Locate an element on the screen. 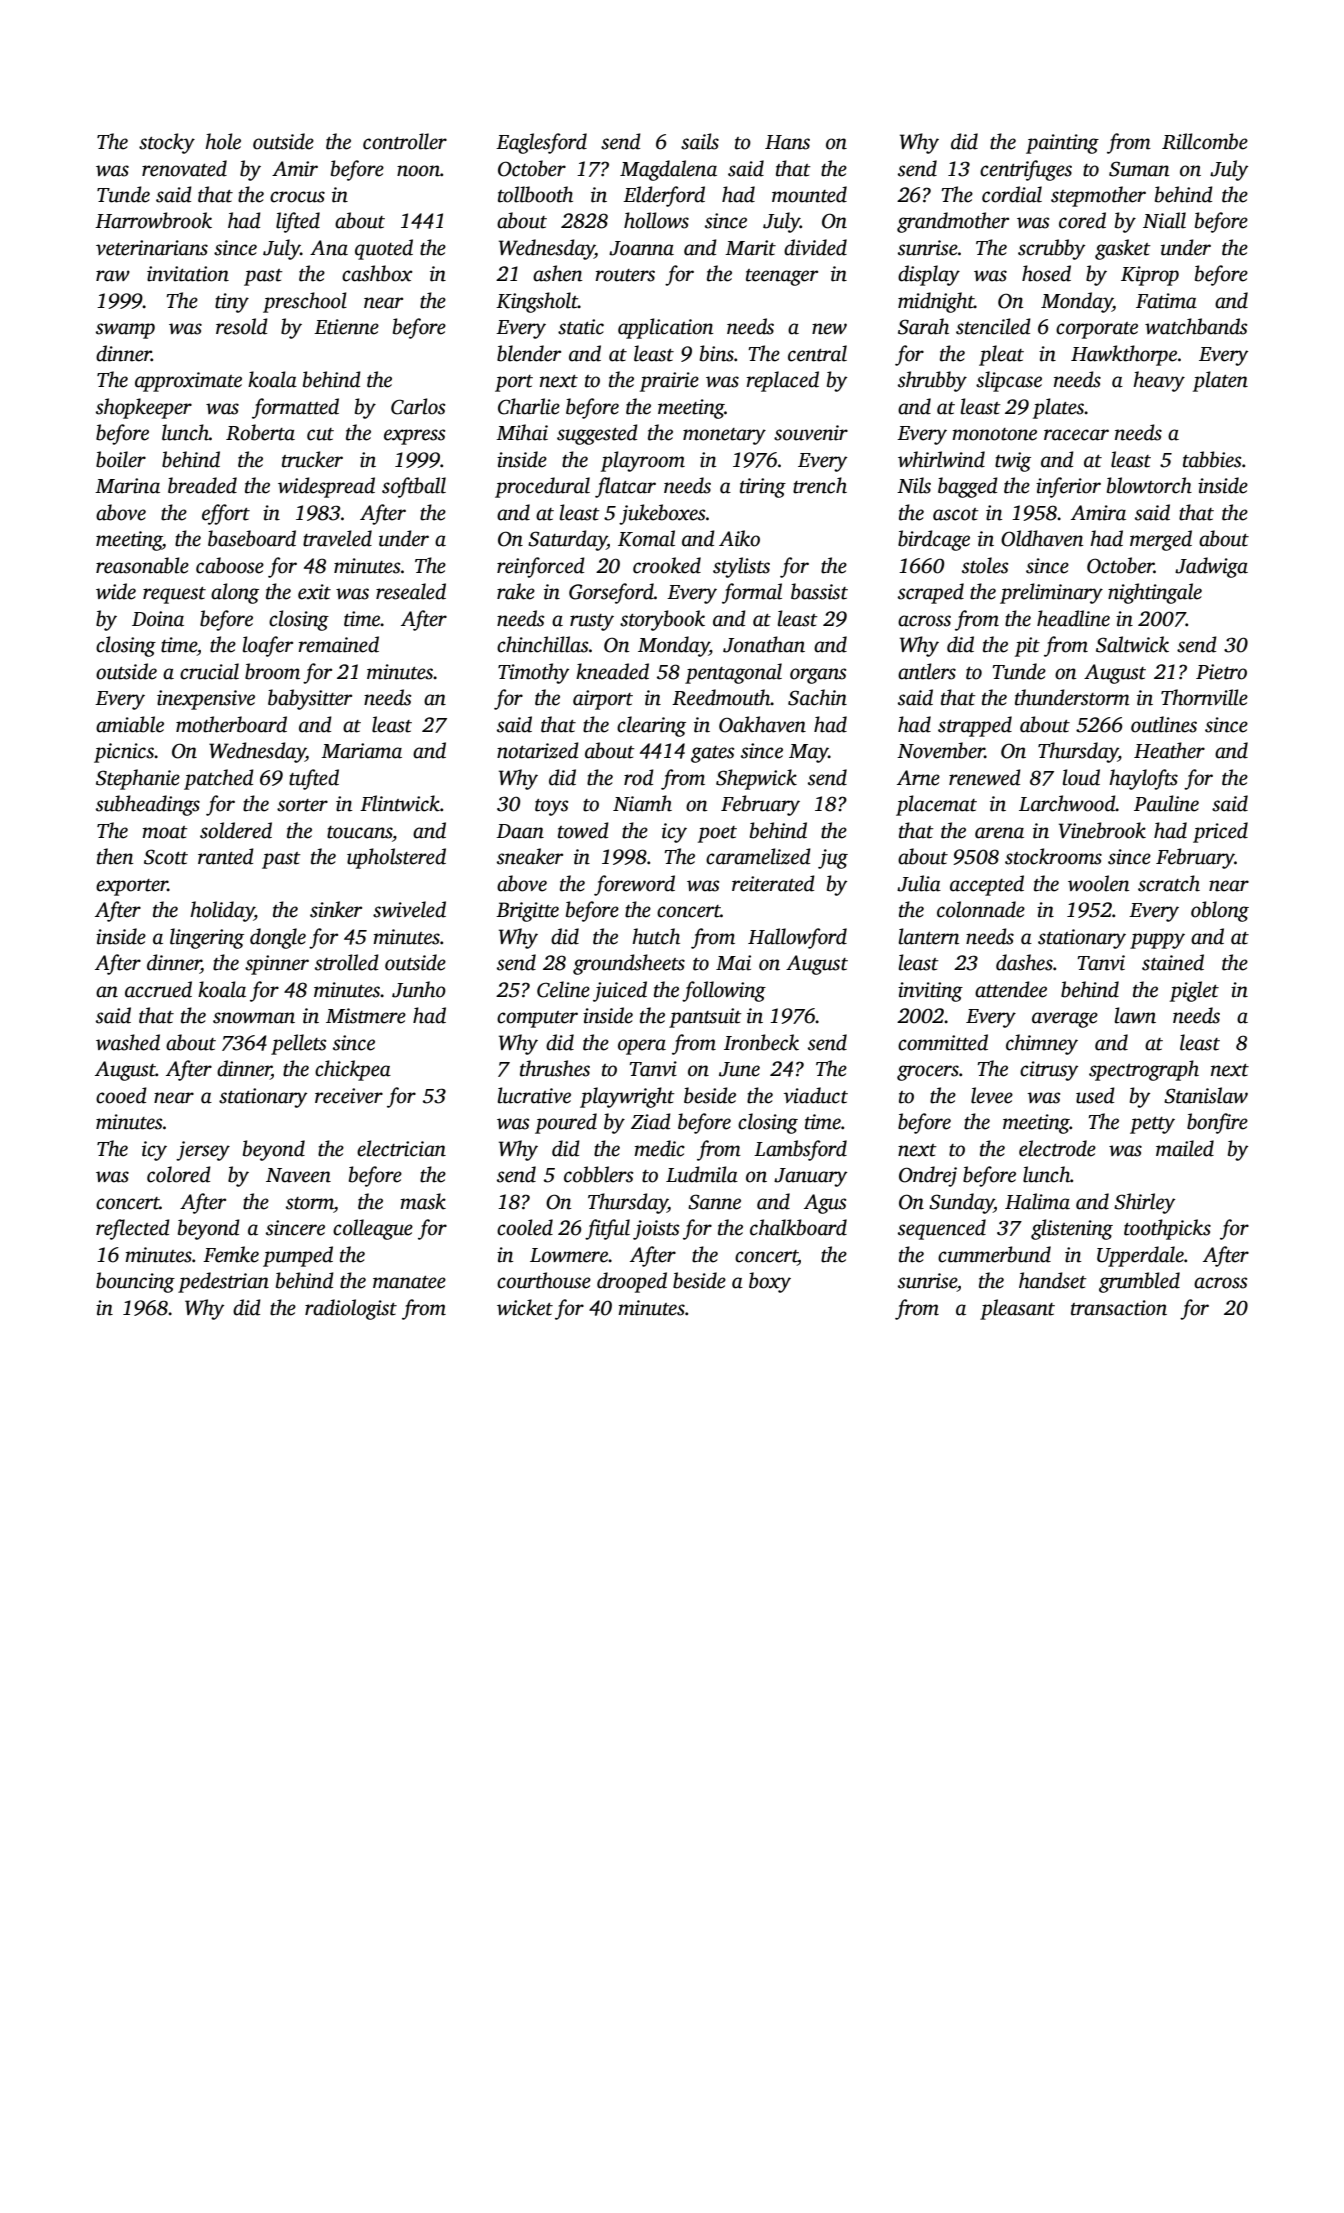  Ironbeck is located at coordinates (761, 1042).
